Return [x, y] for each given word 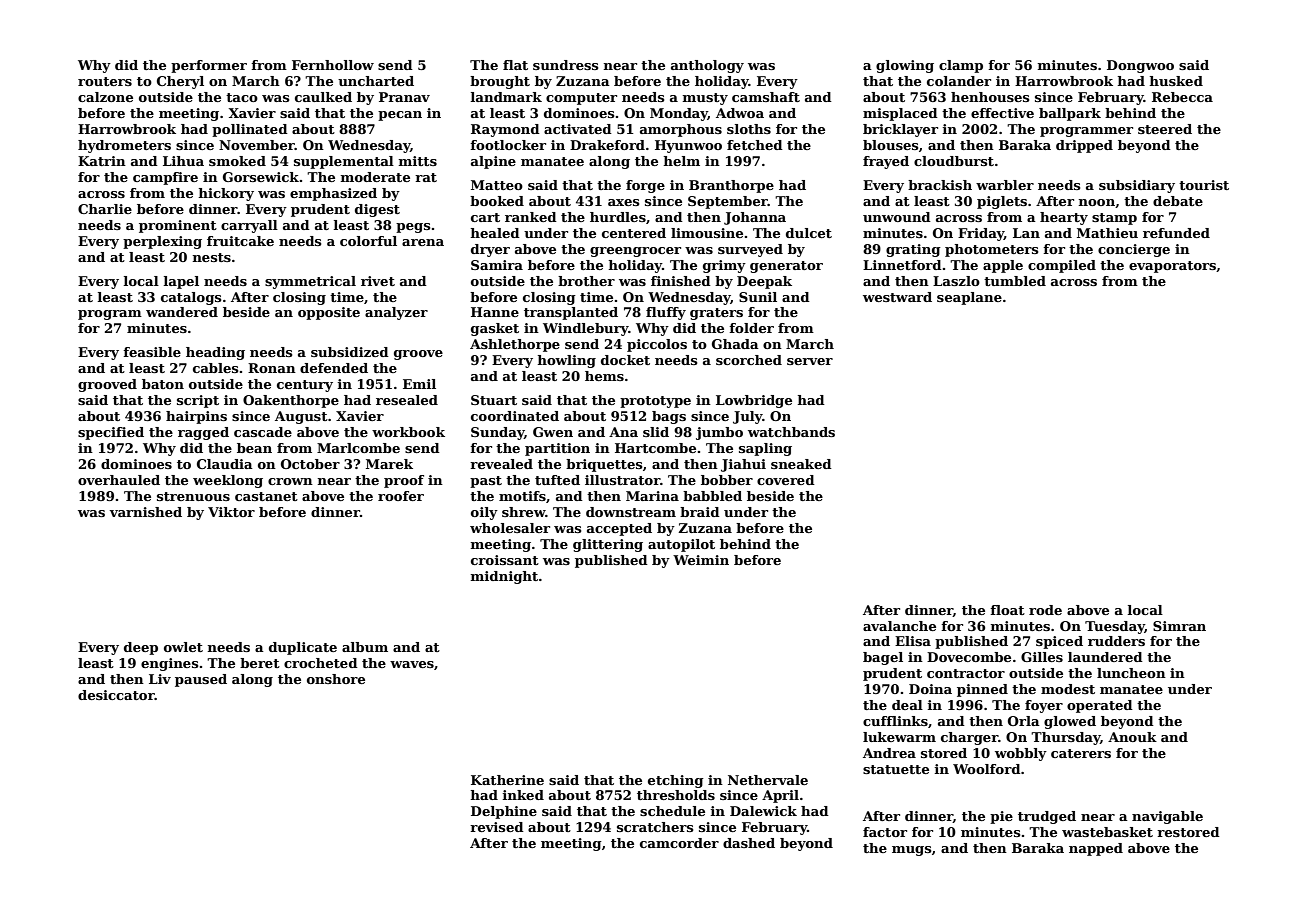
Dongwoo [1140, 66]
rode [1045, 610]
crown [290, 481]
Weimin [701, 560]
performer [209, 66]
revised [497, 827]
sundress [566, 65]
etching [676, 781]
